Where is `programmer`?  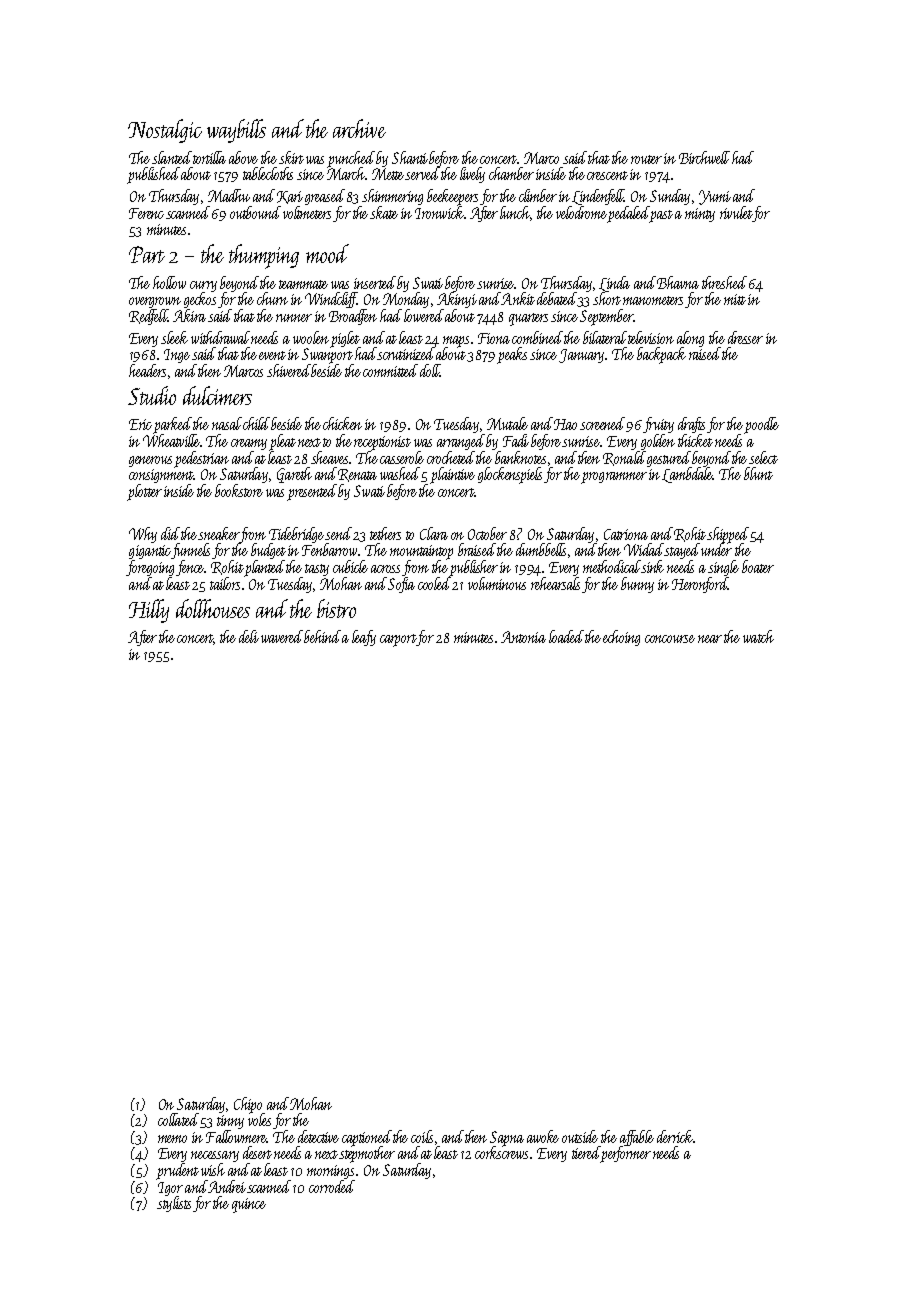
programmer is located at coordinates (614, 478).
